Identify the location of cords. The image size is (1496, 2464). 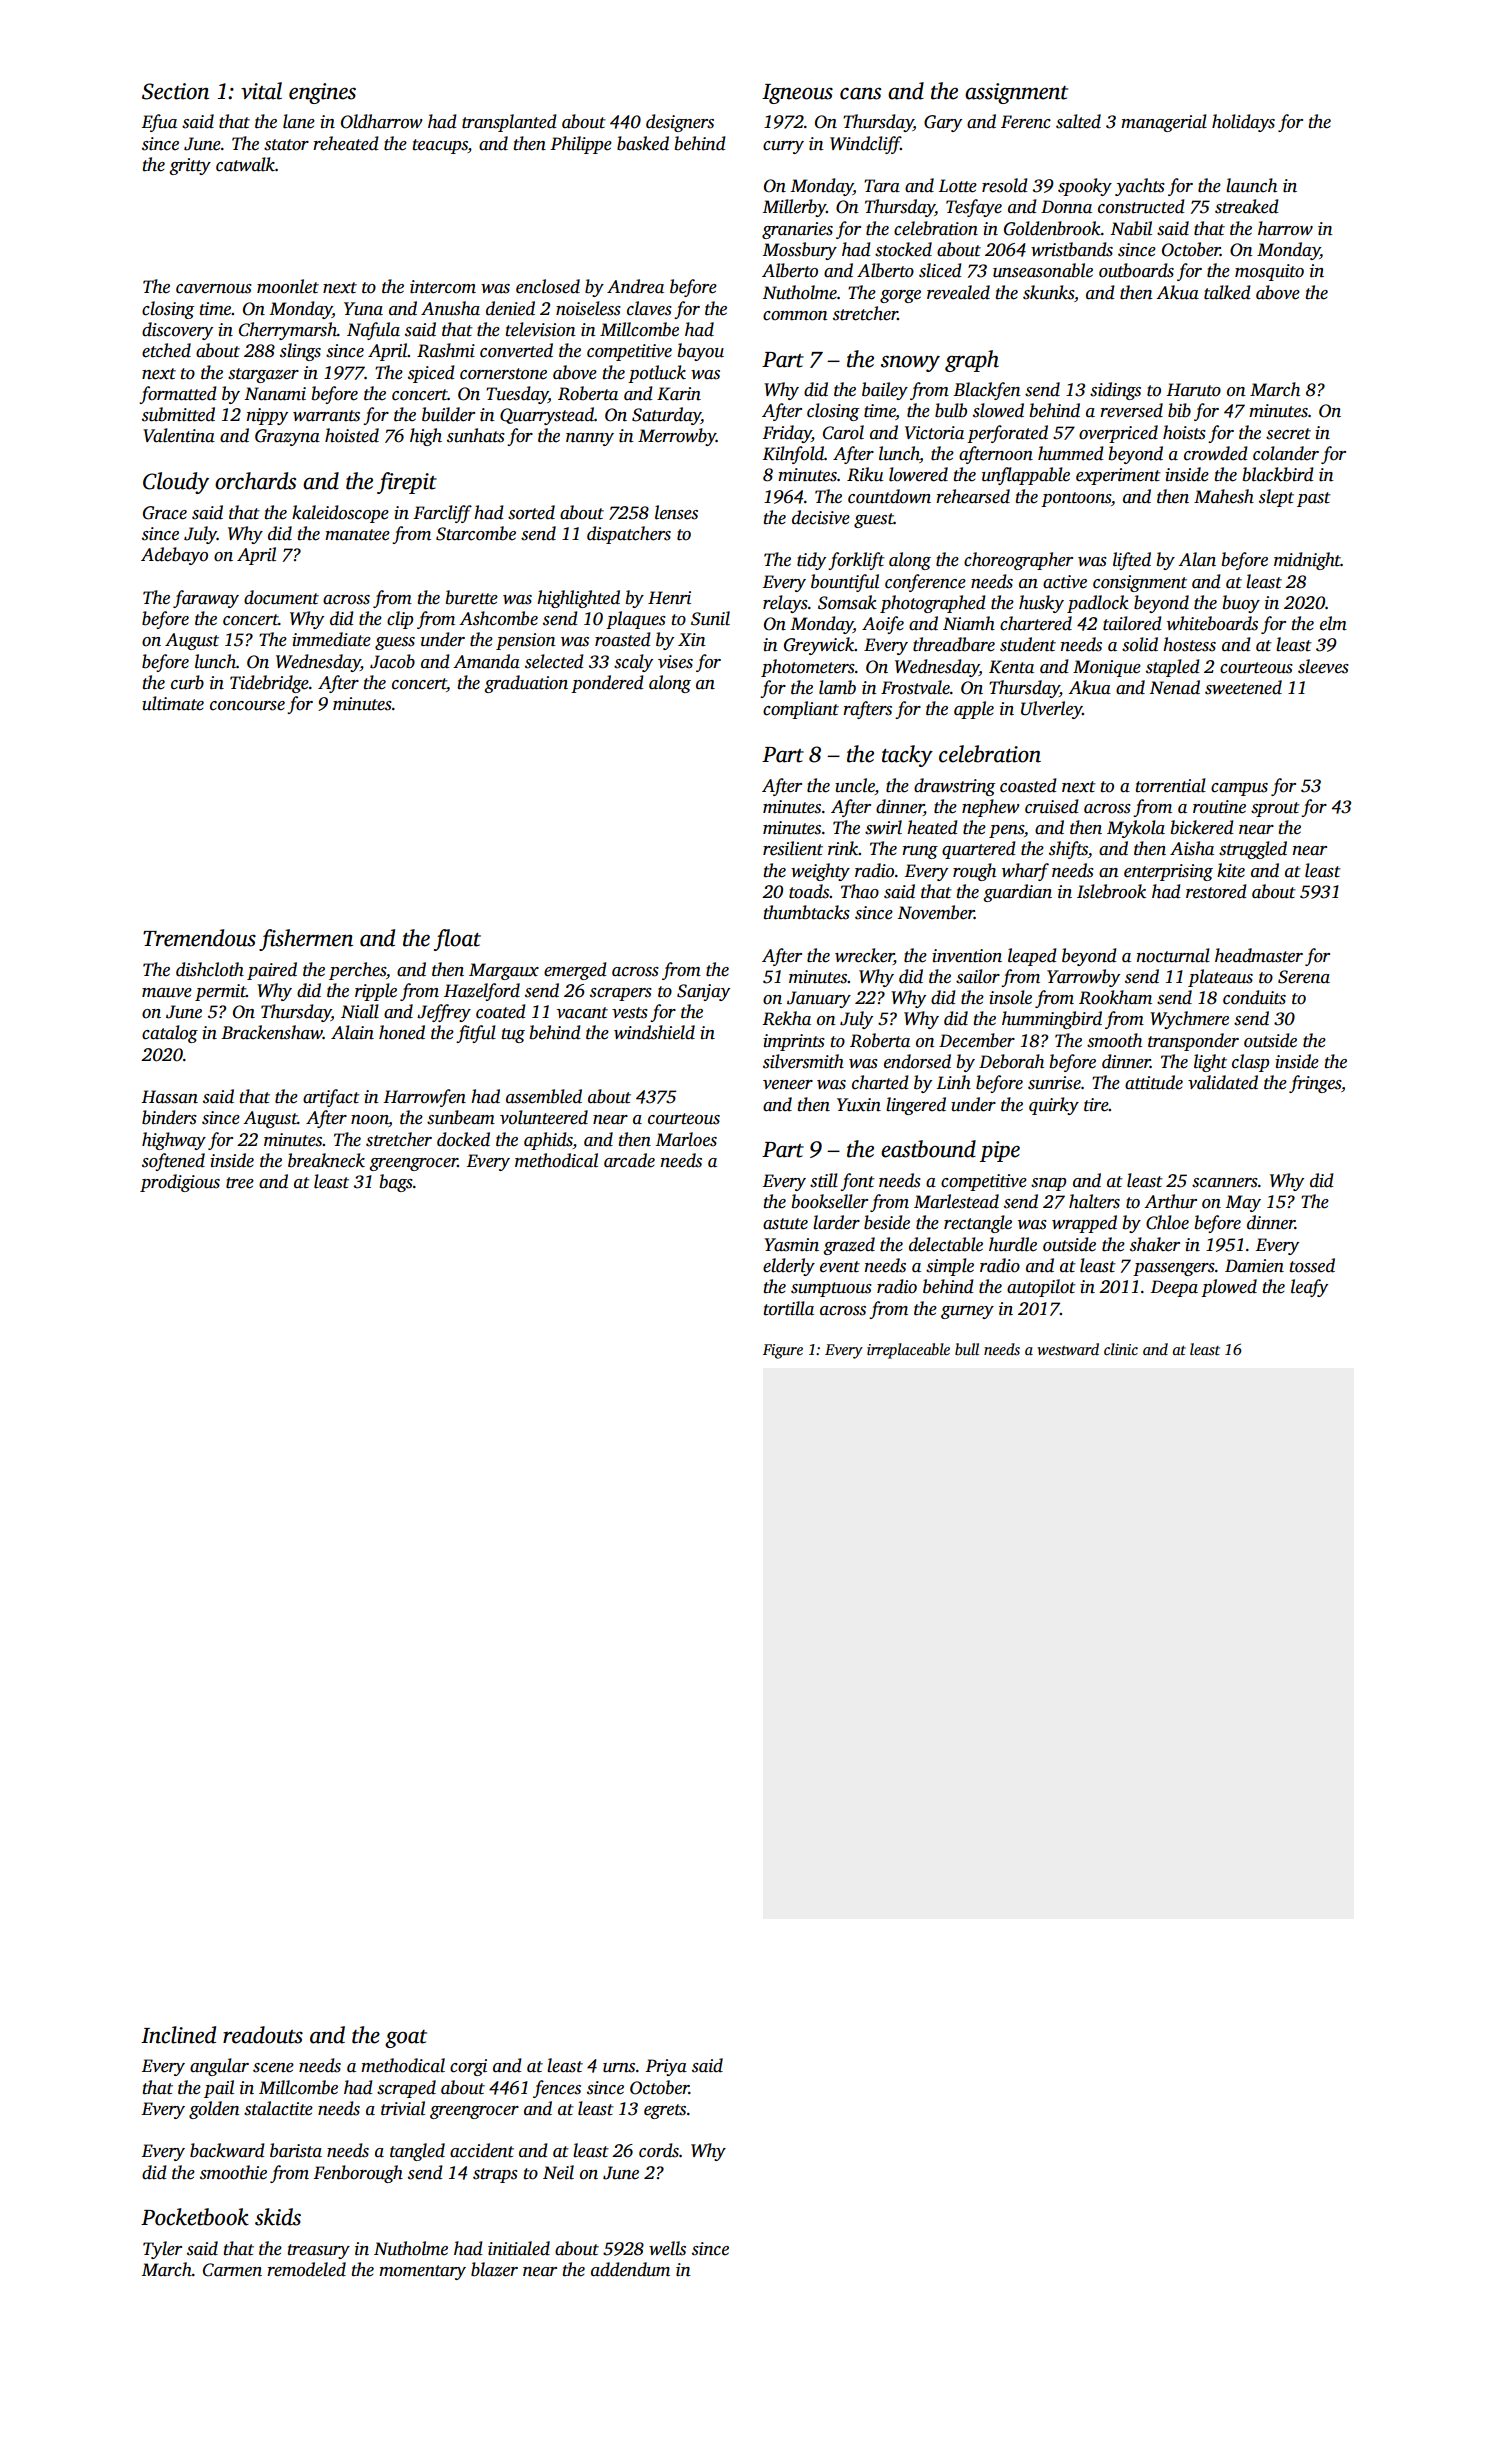
(659, 2150).
